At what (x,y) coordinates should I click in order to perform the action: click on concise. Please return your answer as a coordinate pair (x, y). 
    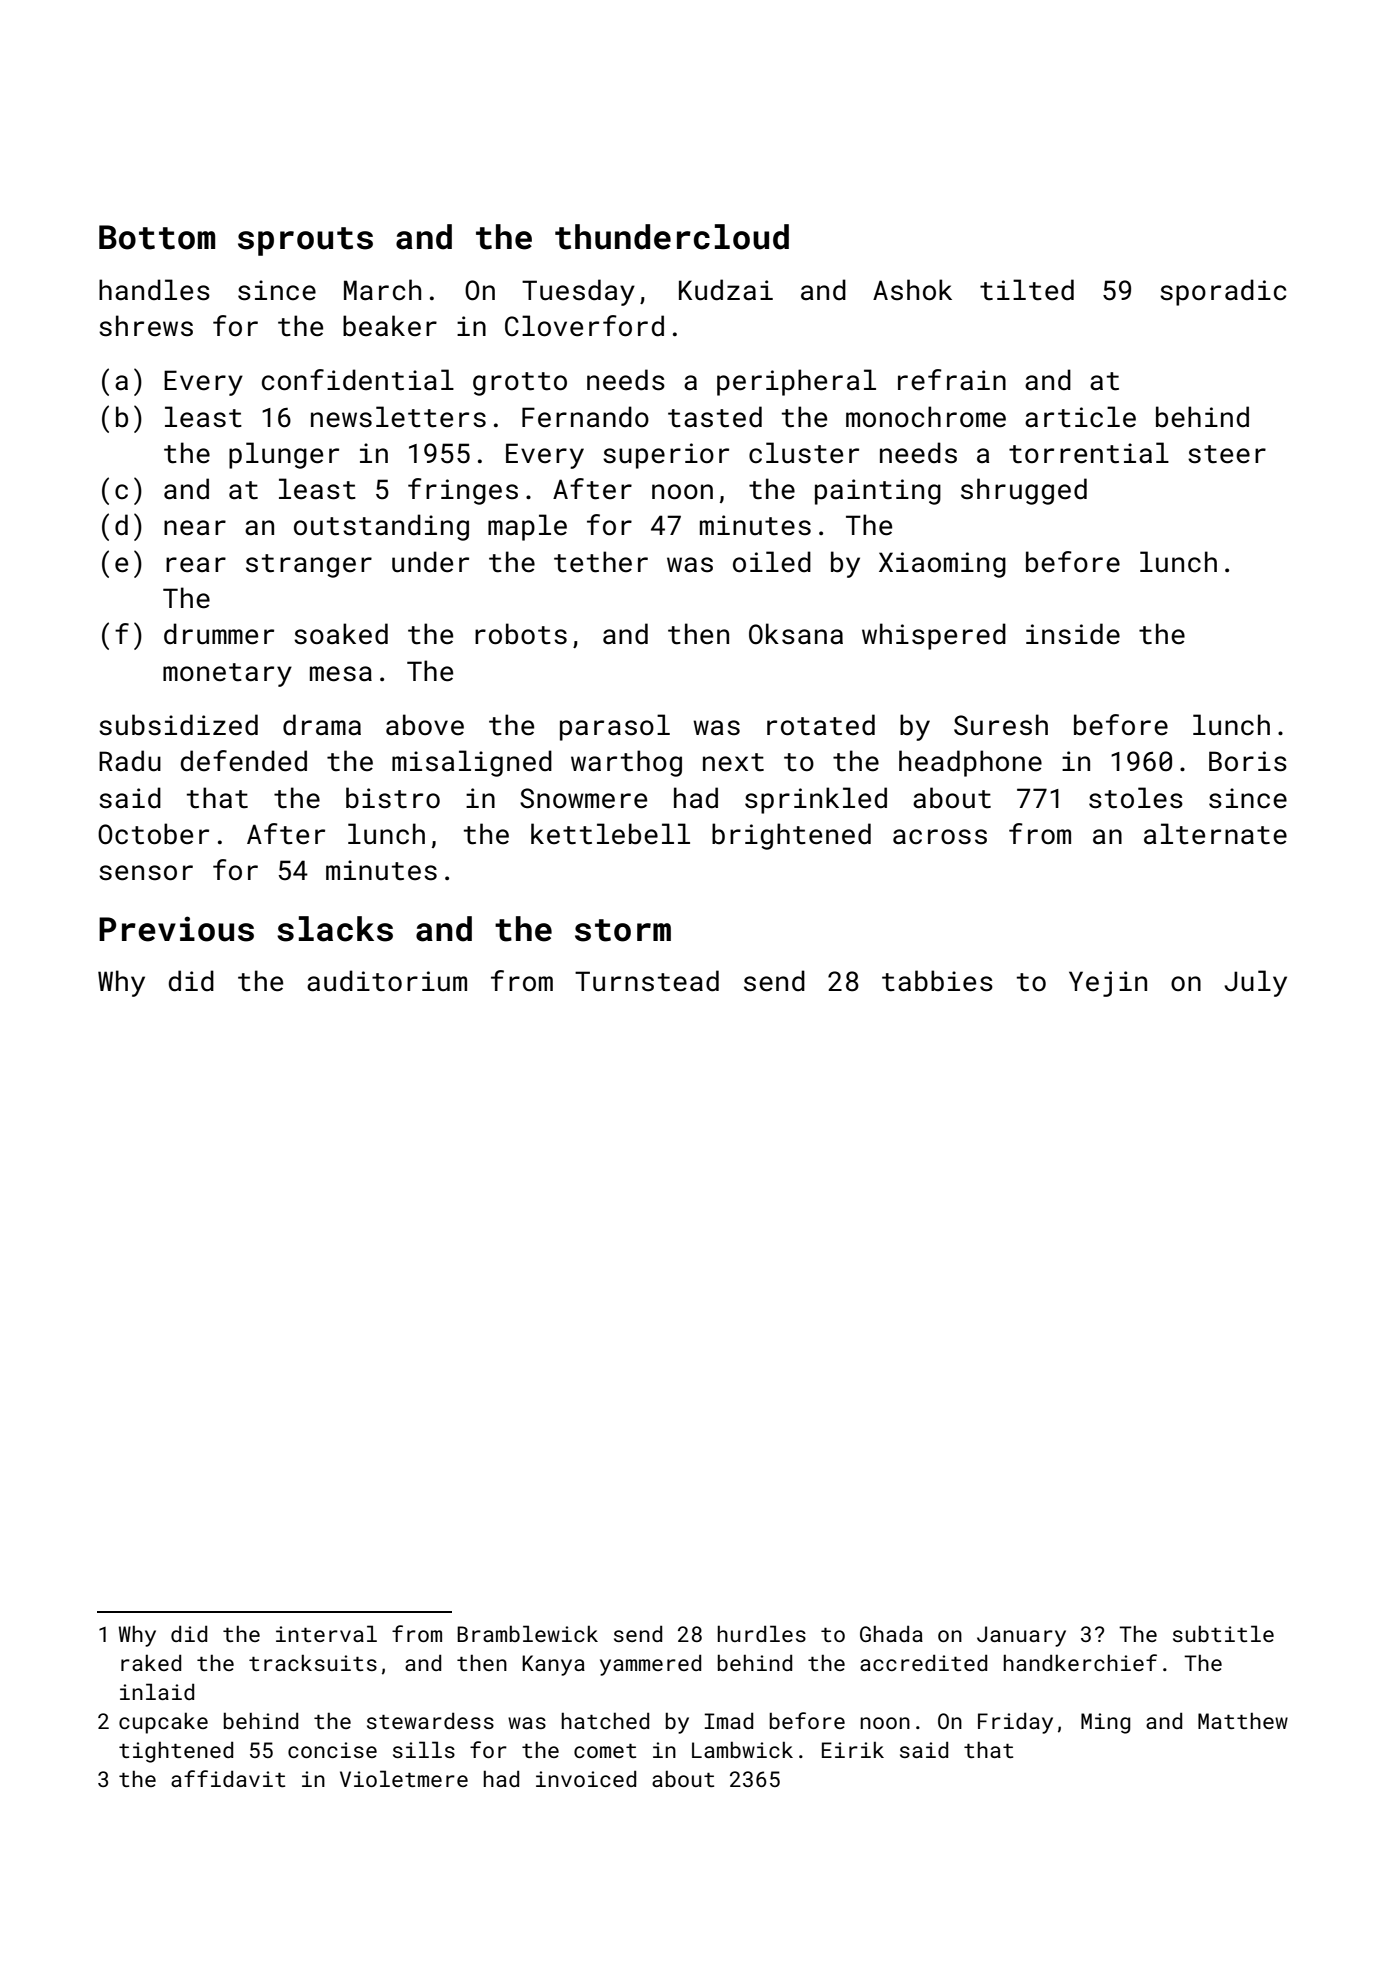
    Looking at the image, I should click on (332, 1750).
